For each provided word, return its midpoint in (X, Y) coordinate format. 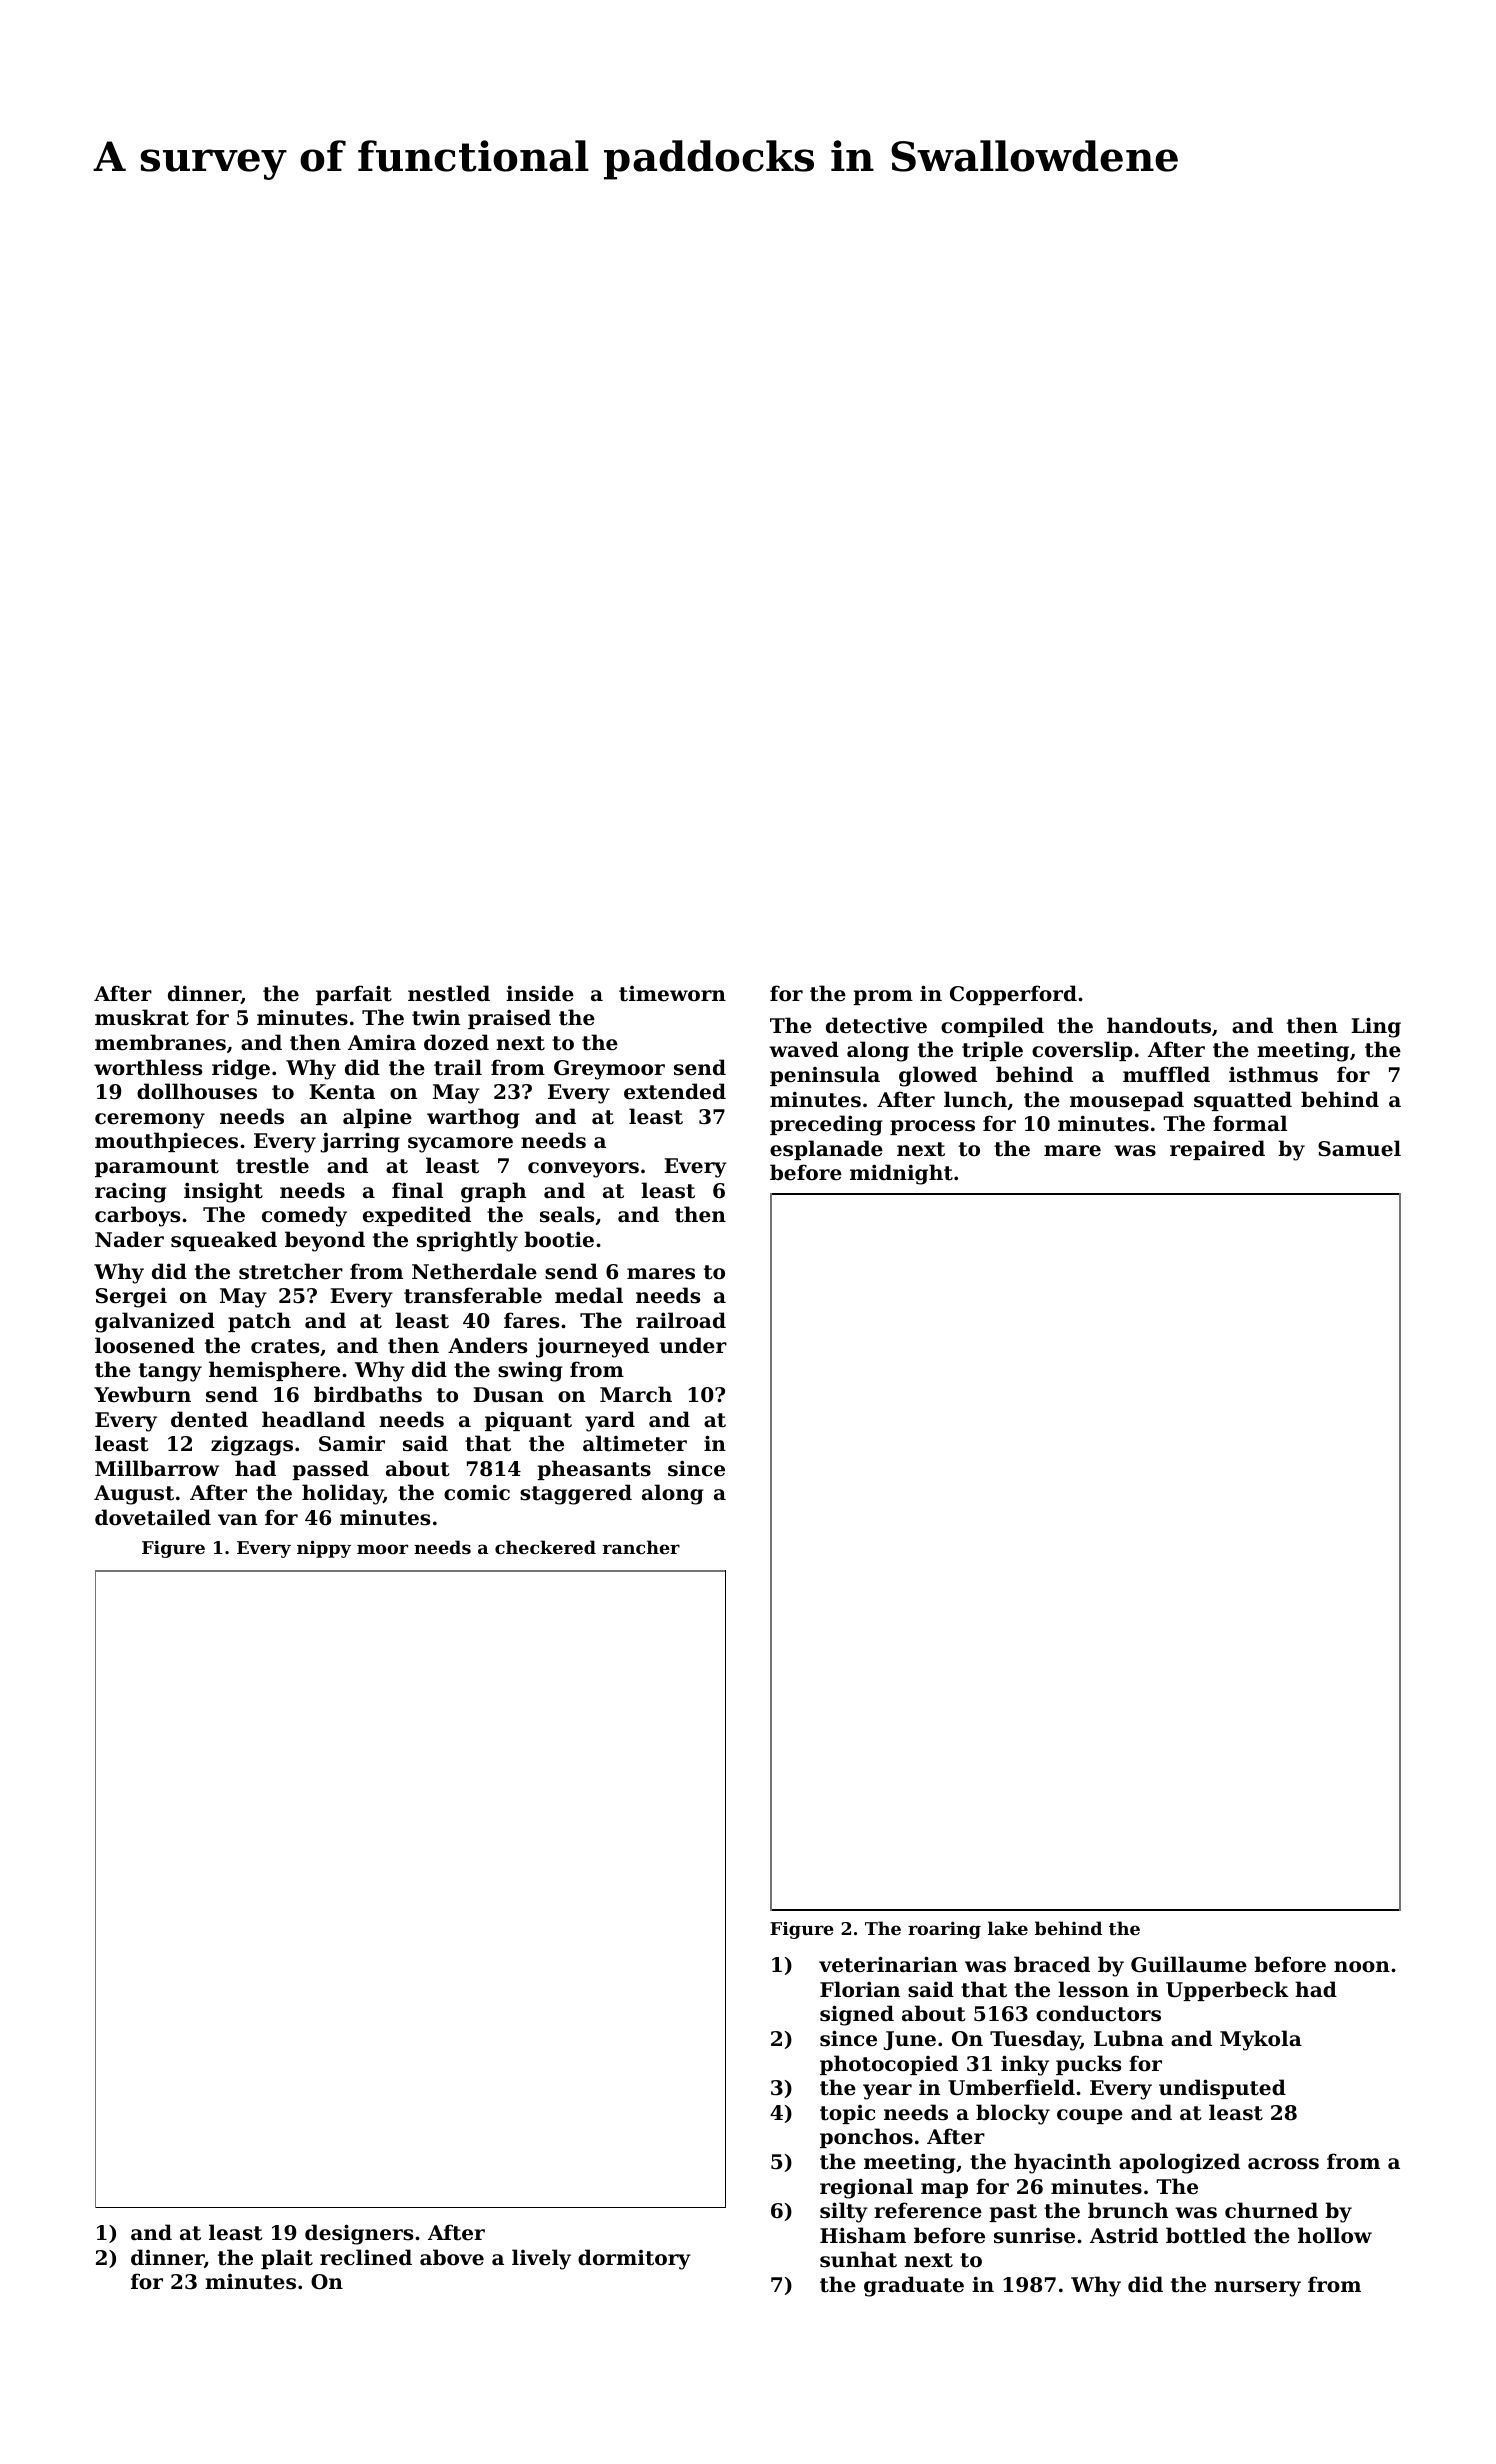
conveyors (583, 1170)
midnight (901, 1174)
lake (1008, 1928)
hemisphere (274, 1371)
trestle (272, 1165)
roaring (944, 1930)
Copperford (1013, 995)
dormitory (634, 2259)
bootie (559, 1239)
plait (287, 2259)
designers (359, 2234)
